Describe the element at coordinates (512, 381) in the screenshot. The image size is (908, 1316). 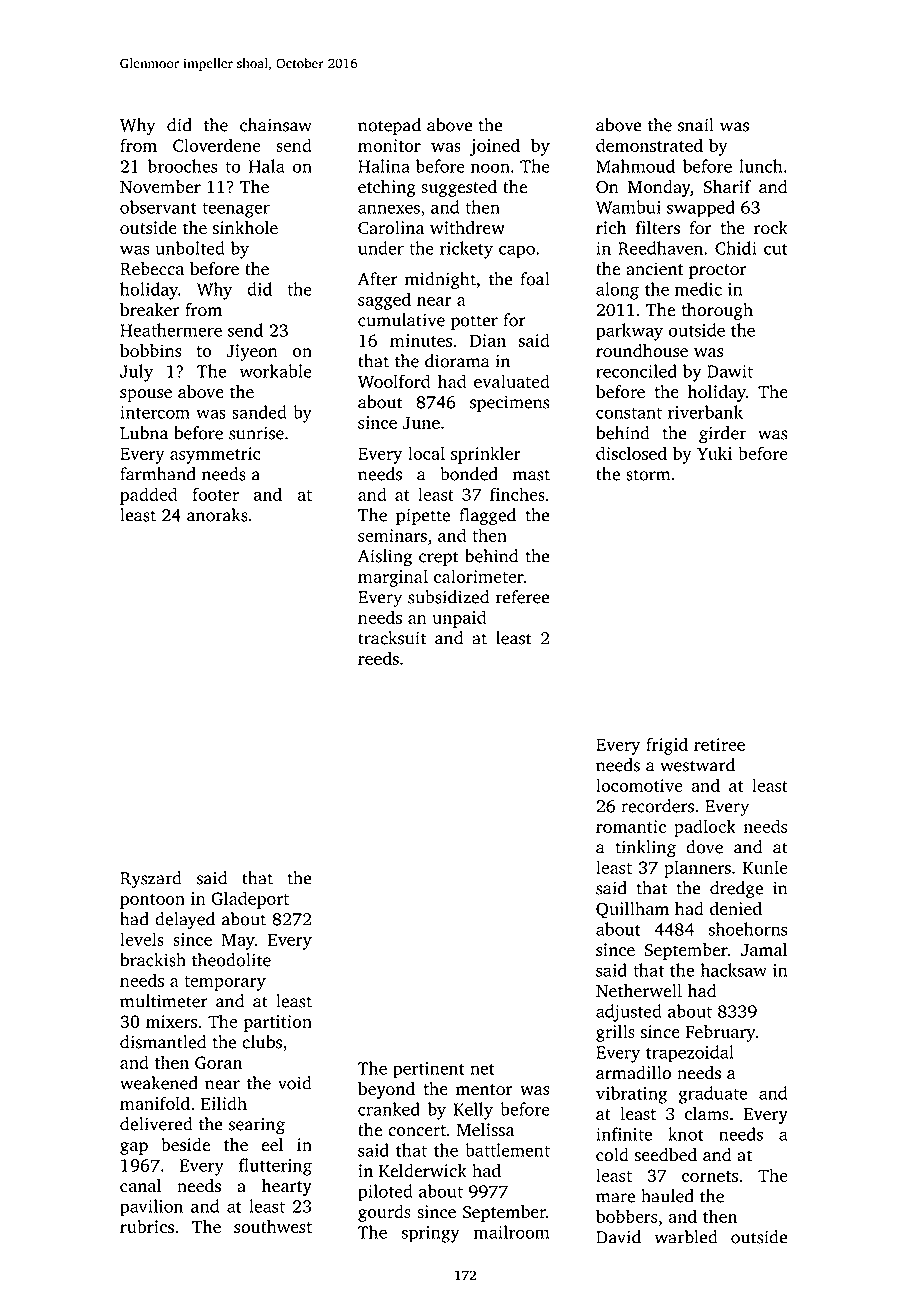
I see `evaluated` at that location.
